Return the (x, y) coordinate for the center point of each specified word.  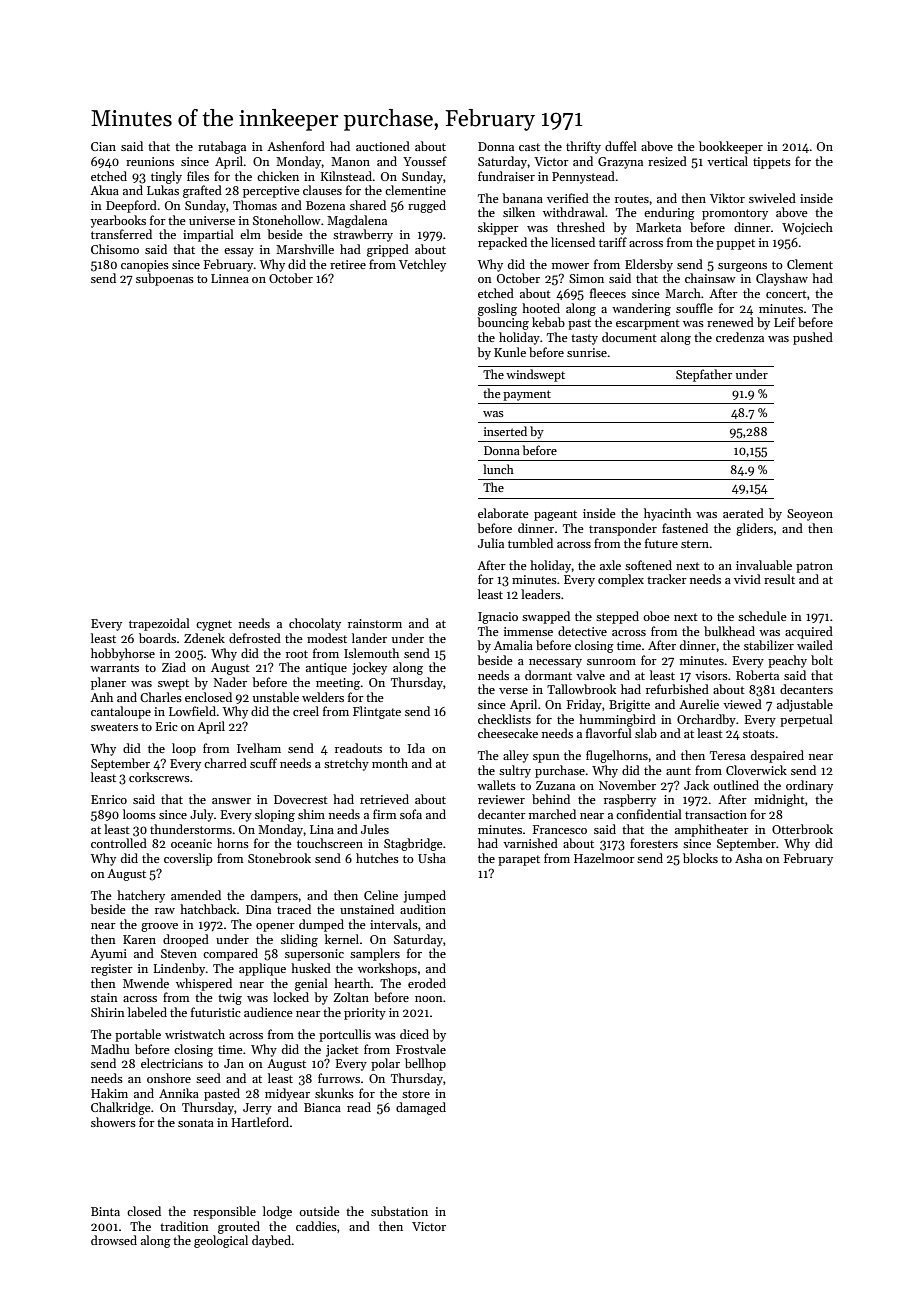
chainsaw (710, 278)
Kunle (510, 352)
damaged (421, 1108)
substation (399, 1211)
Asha (748, 858)
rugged (427, 206)
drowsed (114, 1240)
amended (196, 895)
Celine (381, 895)
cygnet (214, 625)
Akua (104, 190)
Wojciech (807, 228)
